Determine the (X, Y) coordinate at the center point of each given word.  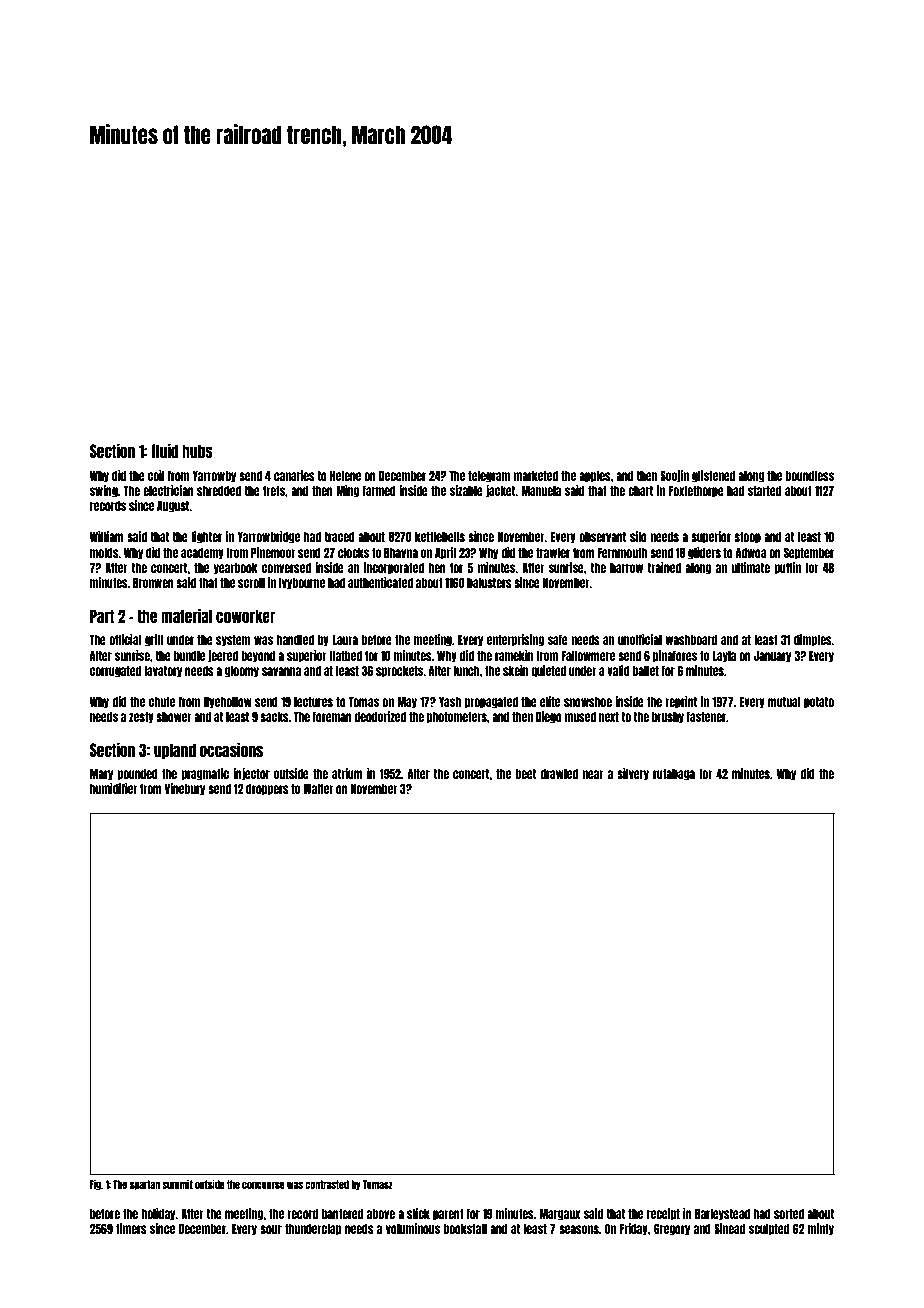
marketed (535, 476)
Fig (95, 1184)
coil (156, 475)
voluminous (413, 1228)
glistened (713, 476)
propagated (491, 703)
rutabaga (674, 775)
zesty (141, 718)
